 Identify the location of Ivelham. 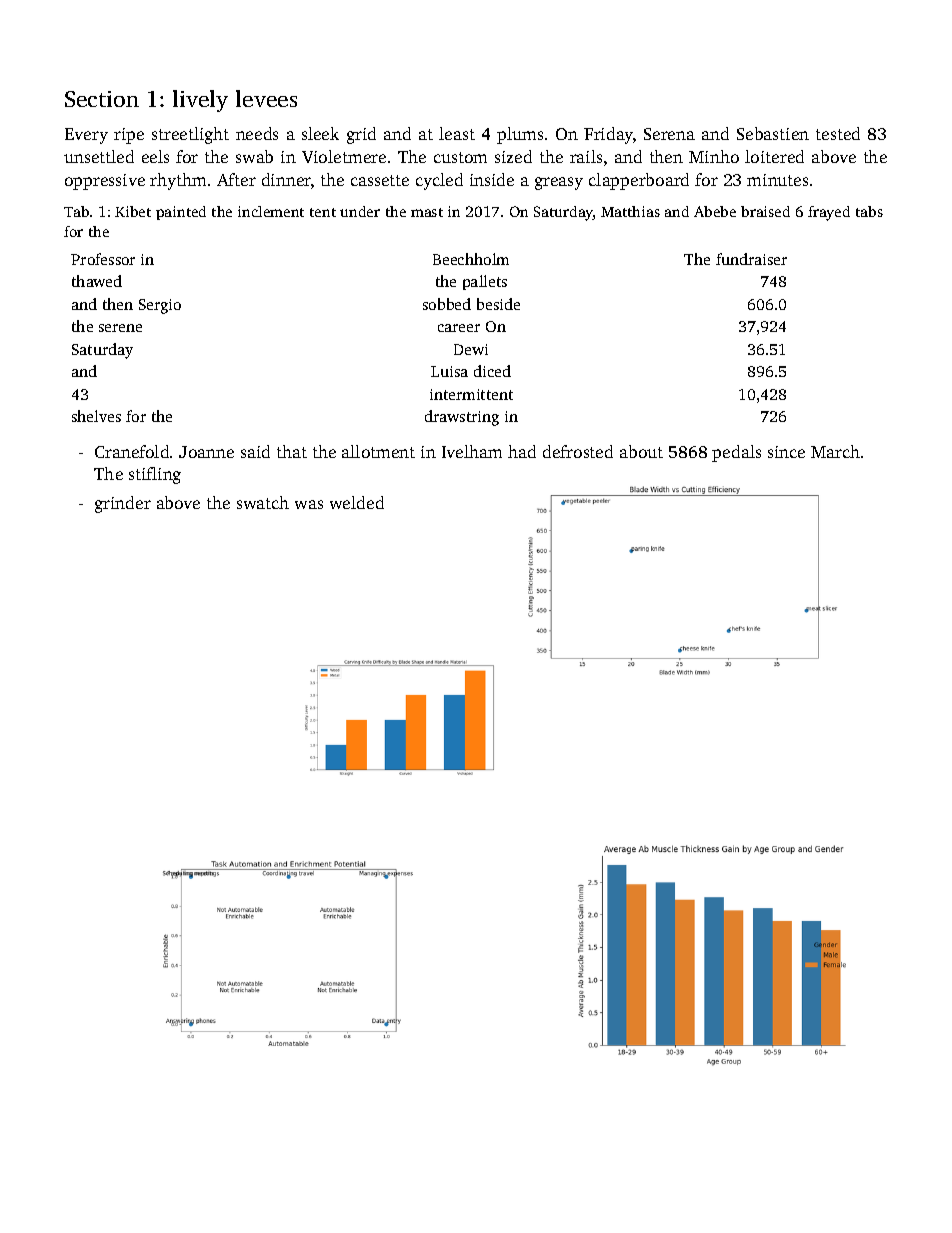
(472, 451).
